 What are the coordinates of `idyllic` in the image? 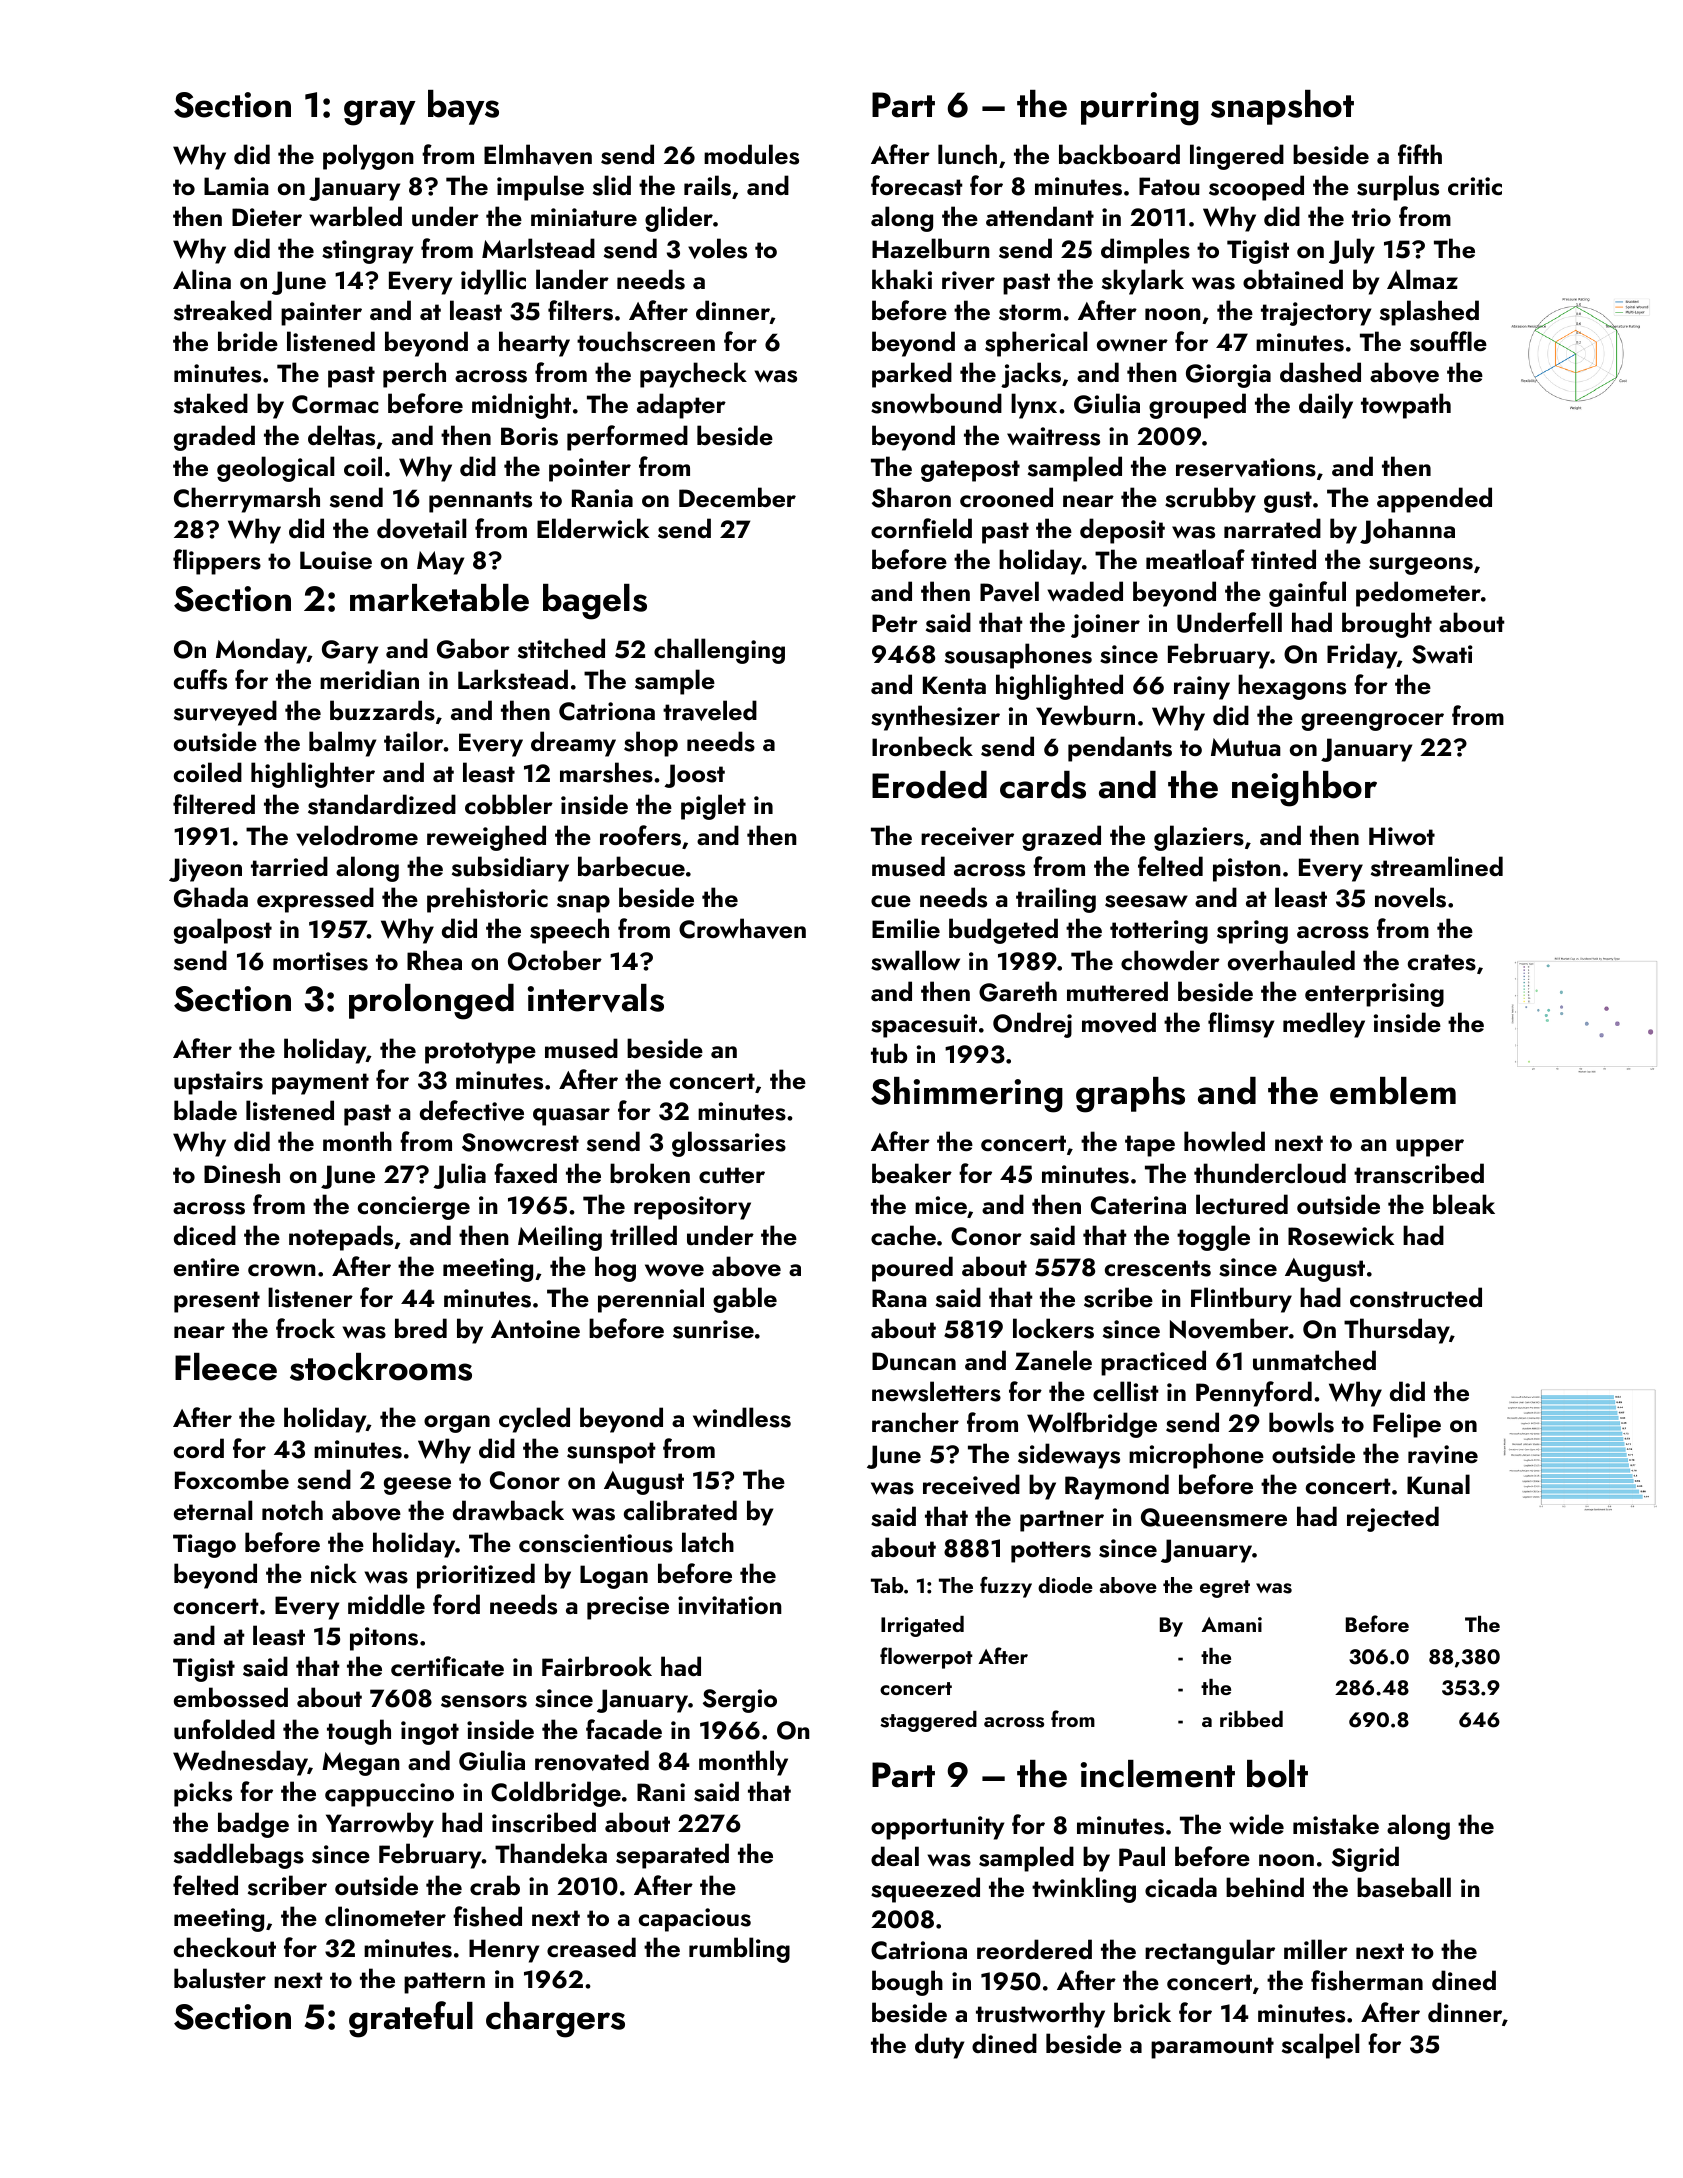 It's located at (493, 282).
